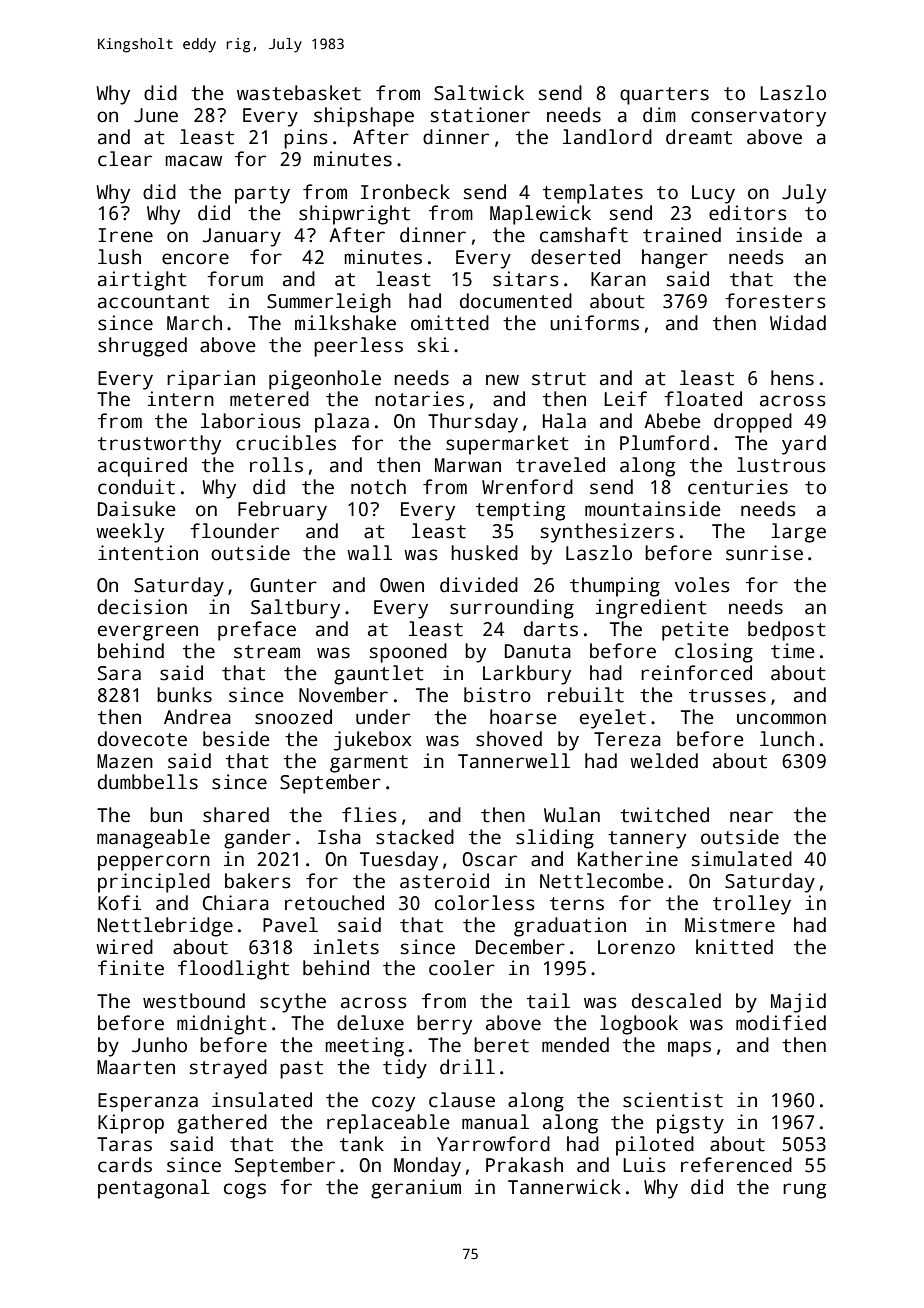 The width and height of the screenshot is (924, 1308). What do you see at coordinates (286, 443) in the screenshot?
I see `crucibles` at bounding box center [286, 443].
